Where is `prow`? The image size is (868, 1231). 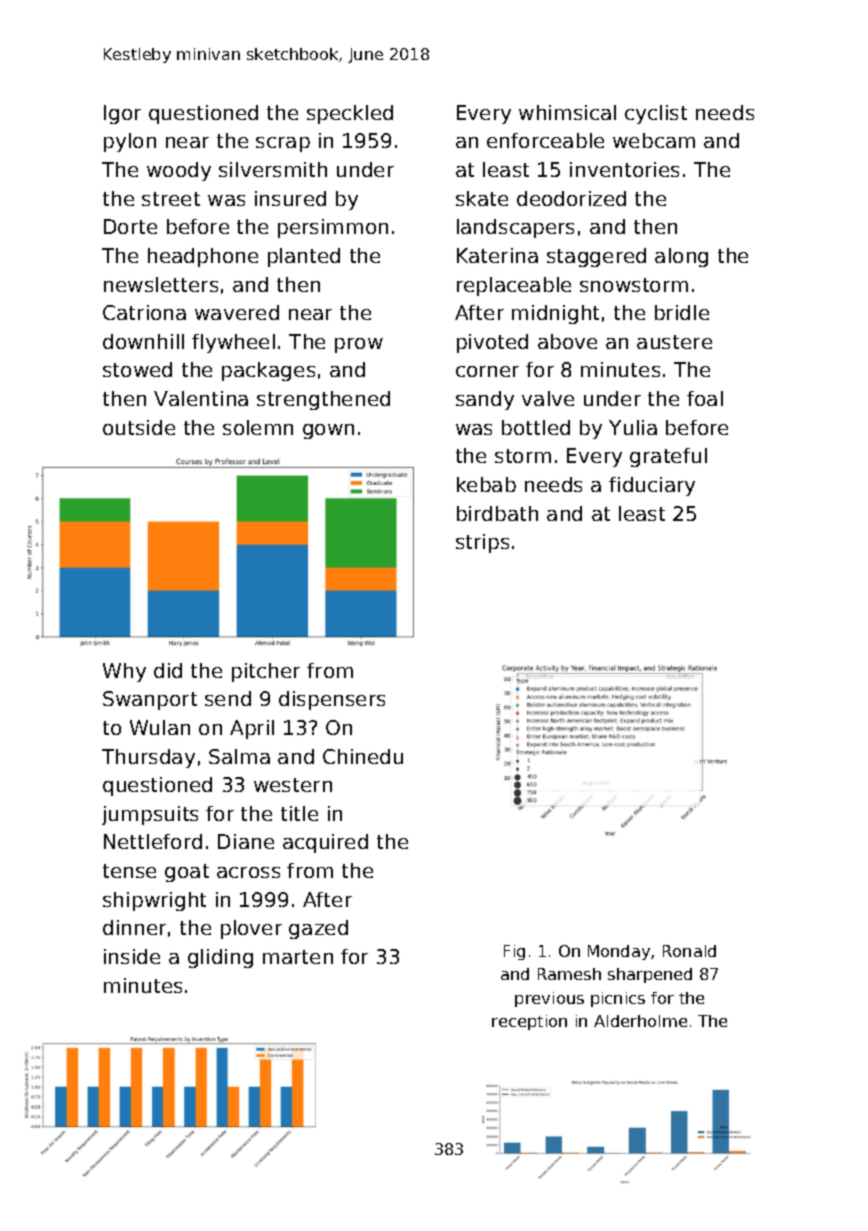
prow is located at coordinates (359, 345).
